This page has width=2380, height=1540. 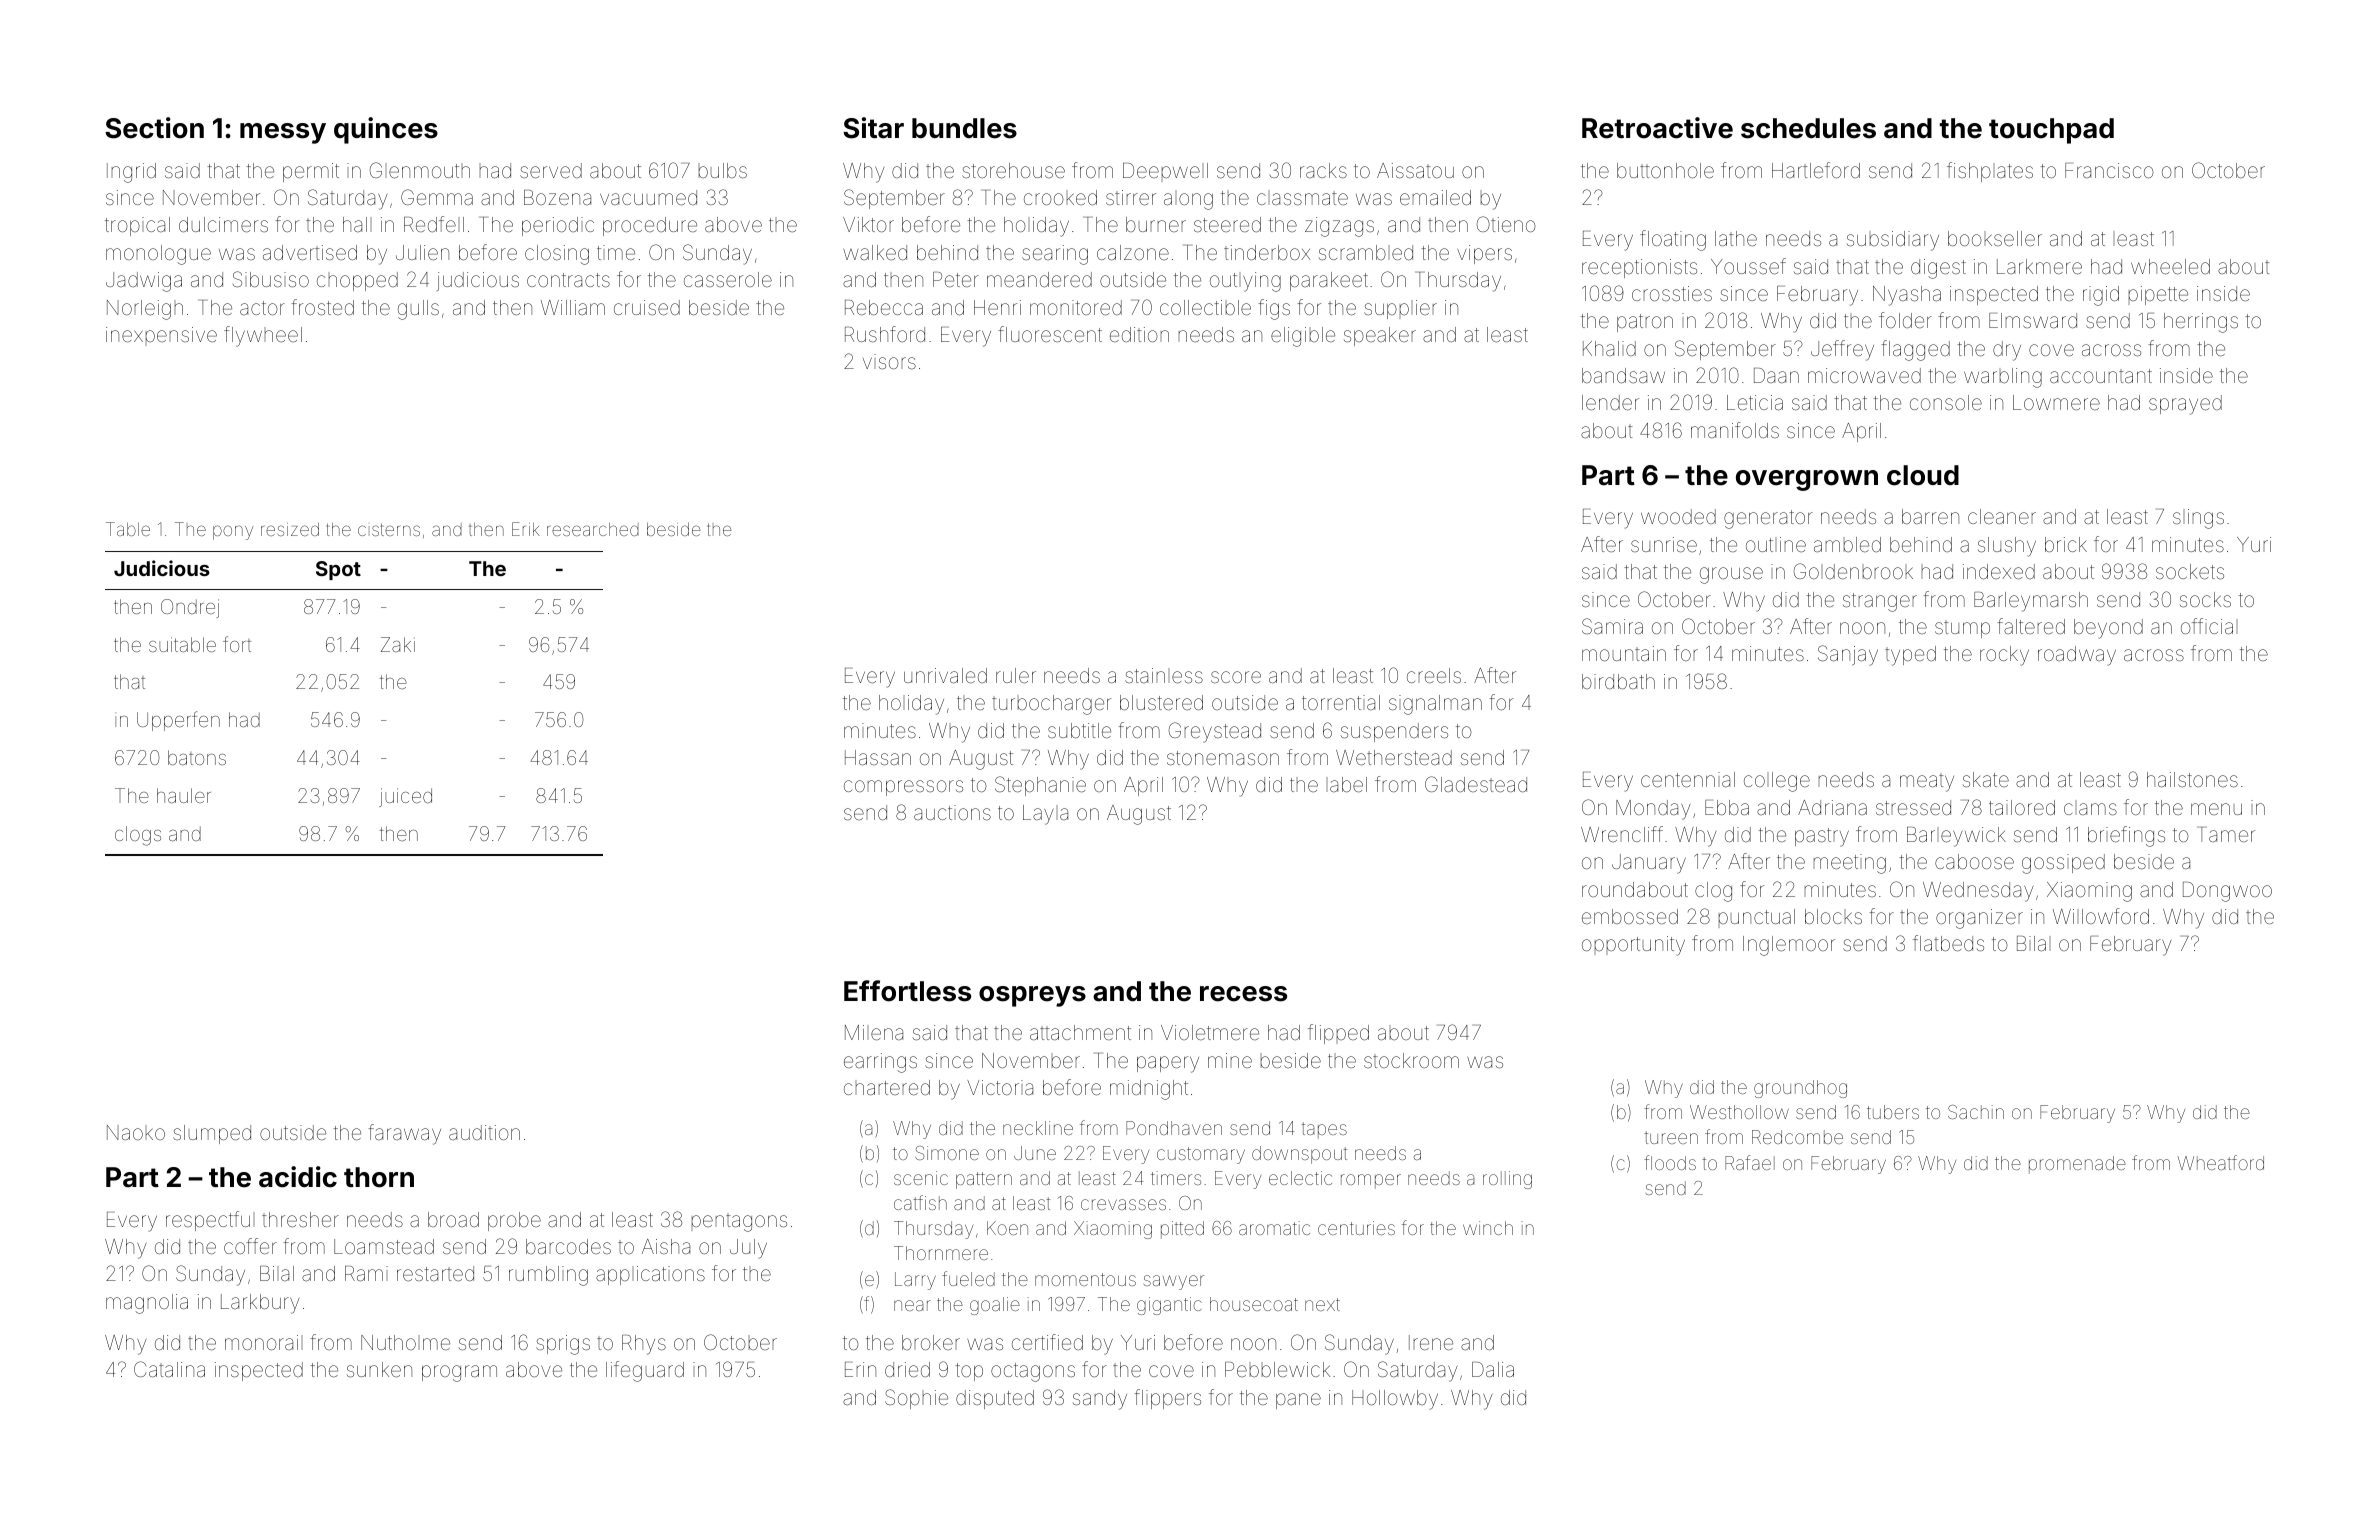 I want to click on Sophie, so click(x=916, y=1399).
